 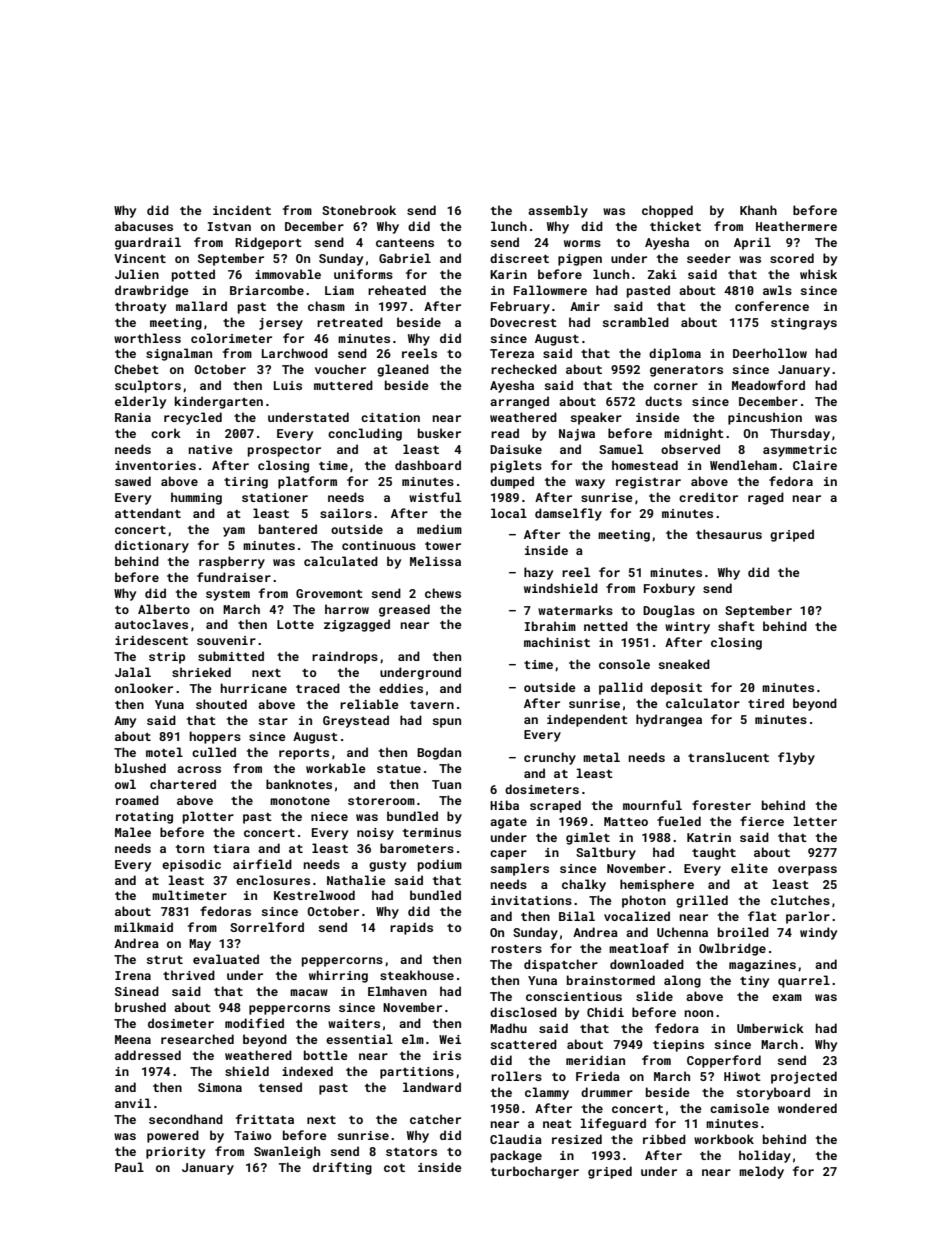 I want to click on sawed, so click(x=133, y=481).
